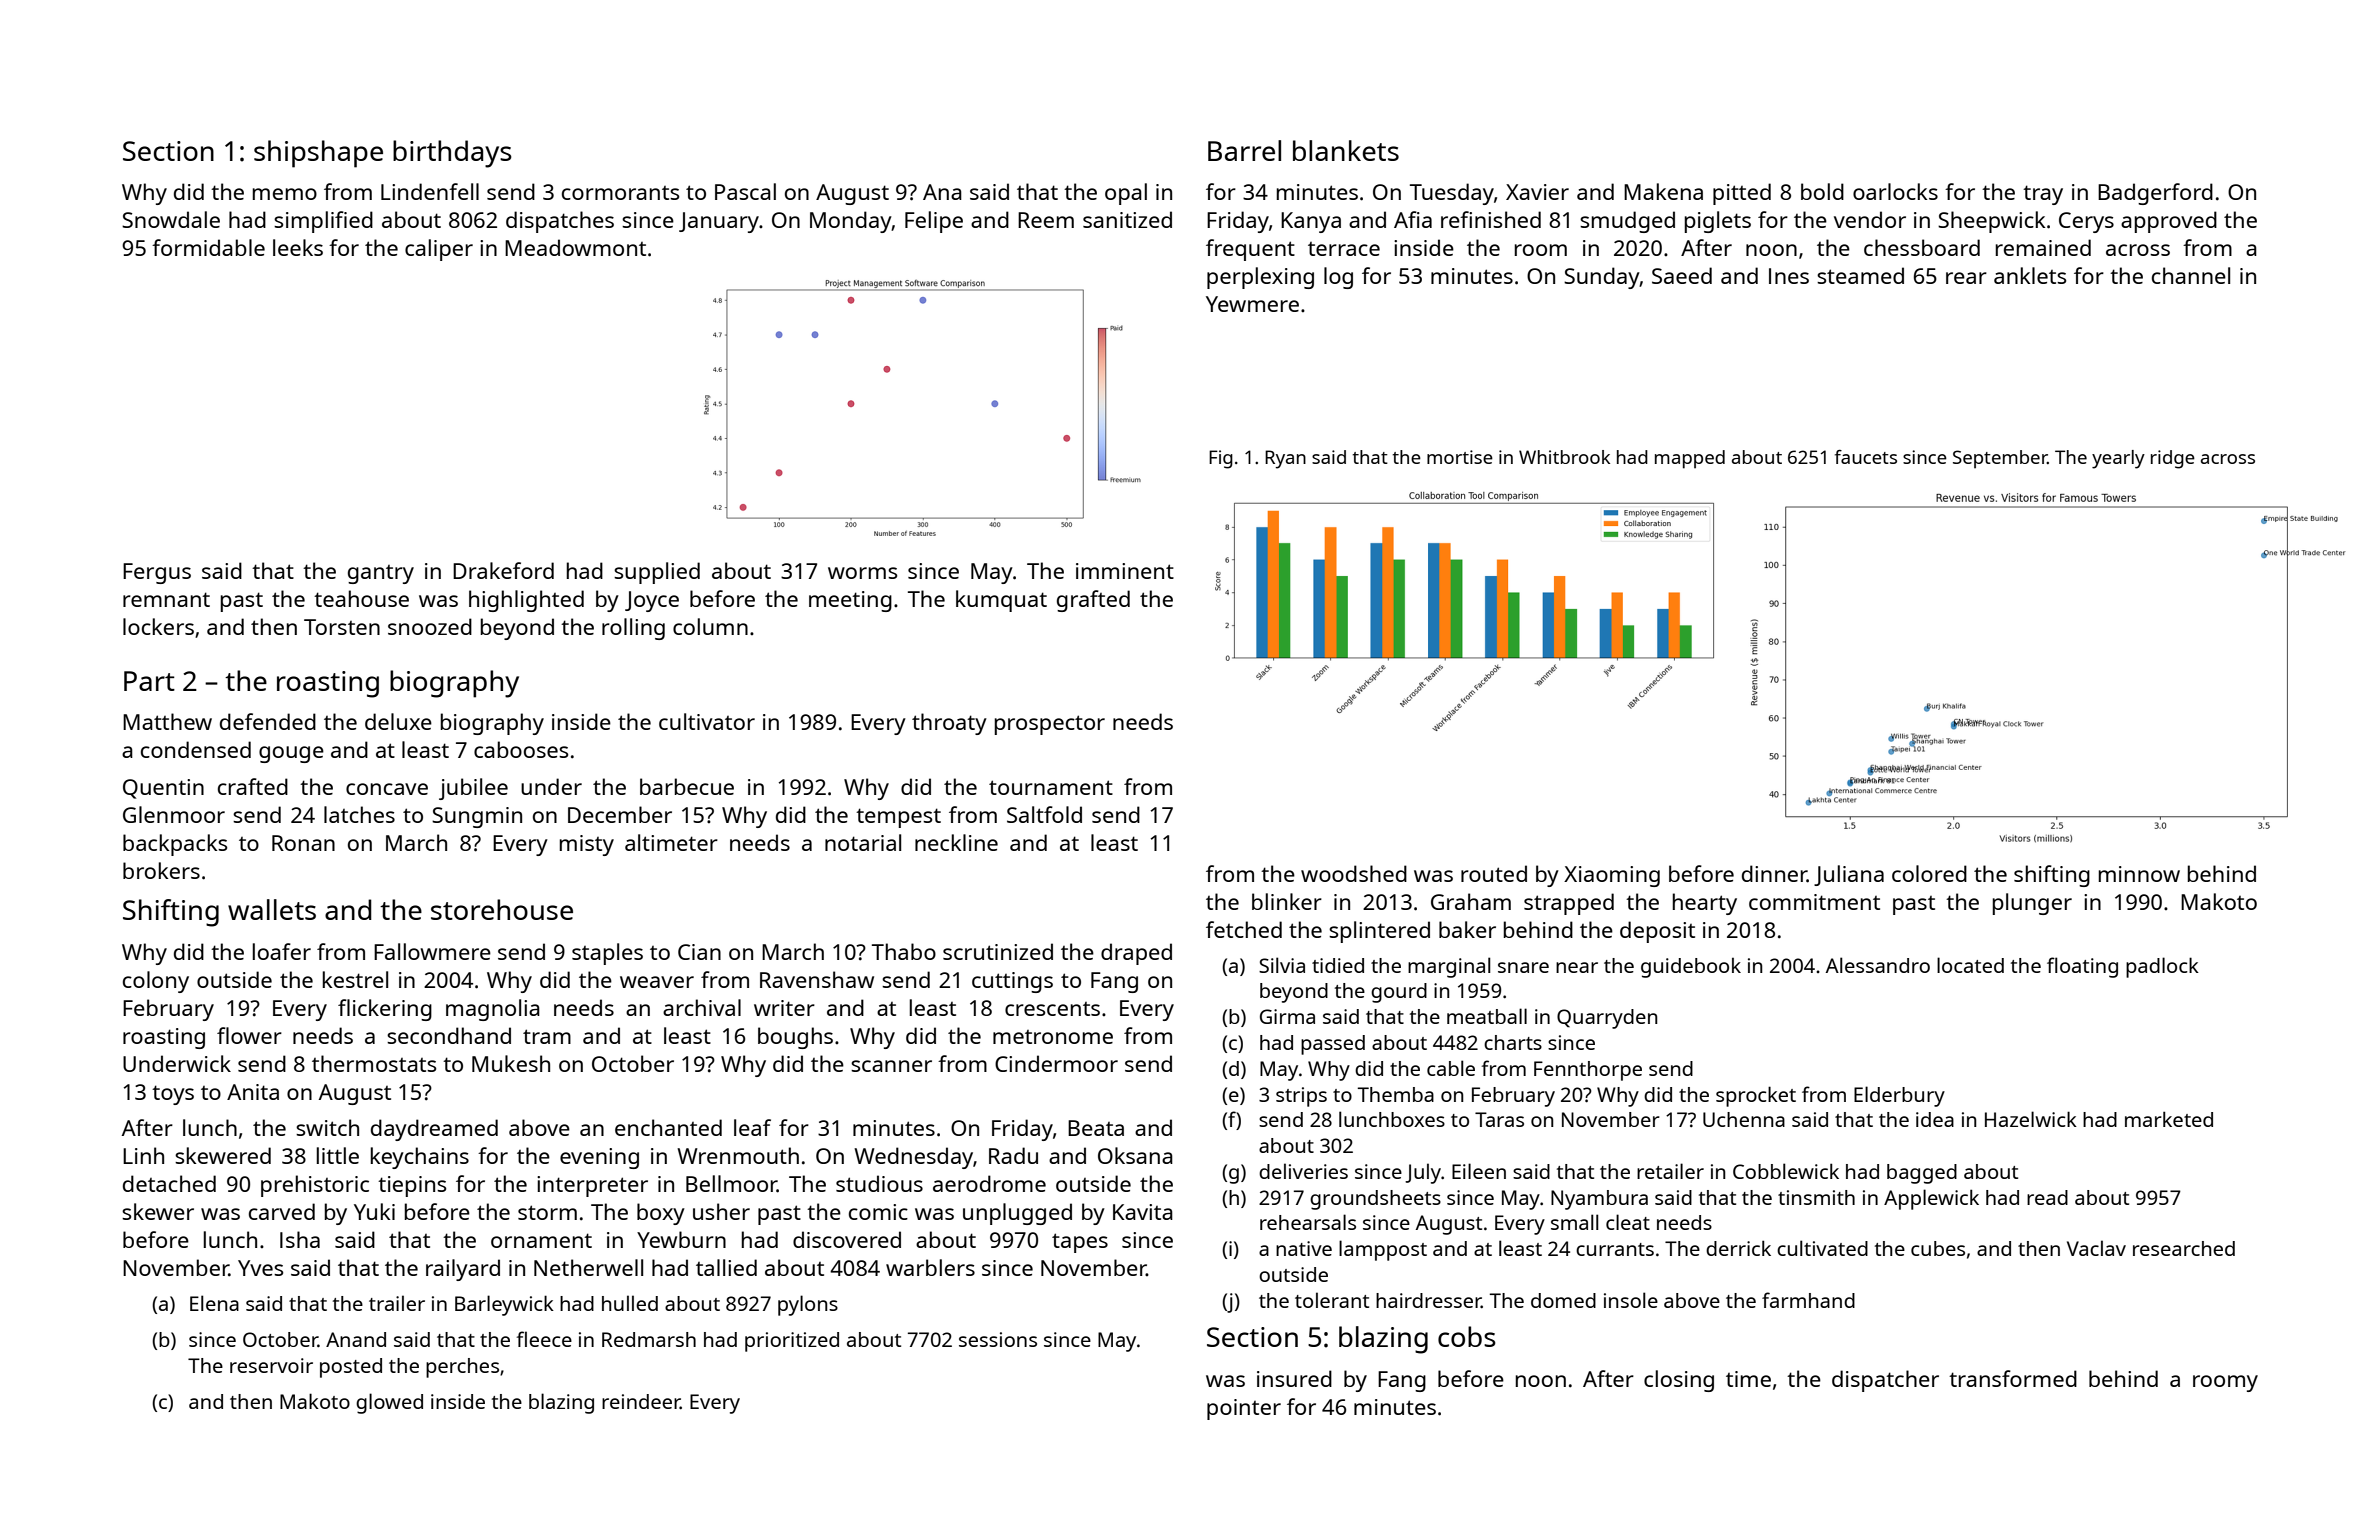 The height and width of the screenshot is (1540, 2380). What do you see at coordinates (1895, 191) in the screenshot?
I see `oarlocks` at bounding box center [1895, 191].
